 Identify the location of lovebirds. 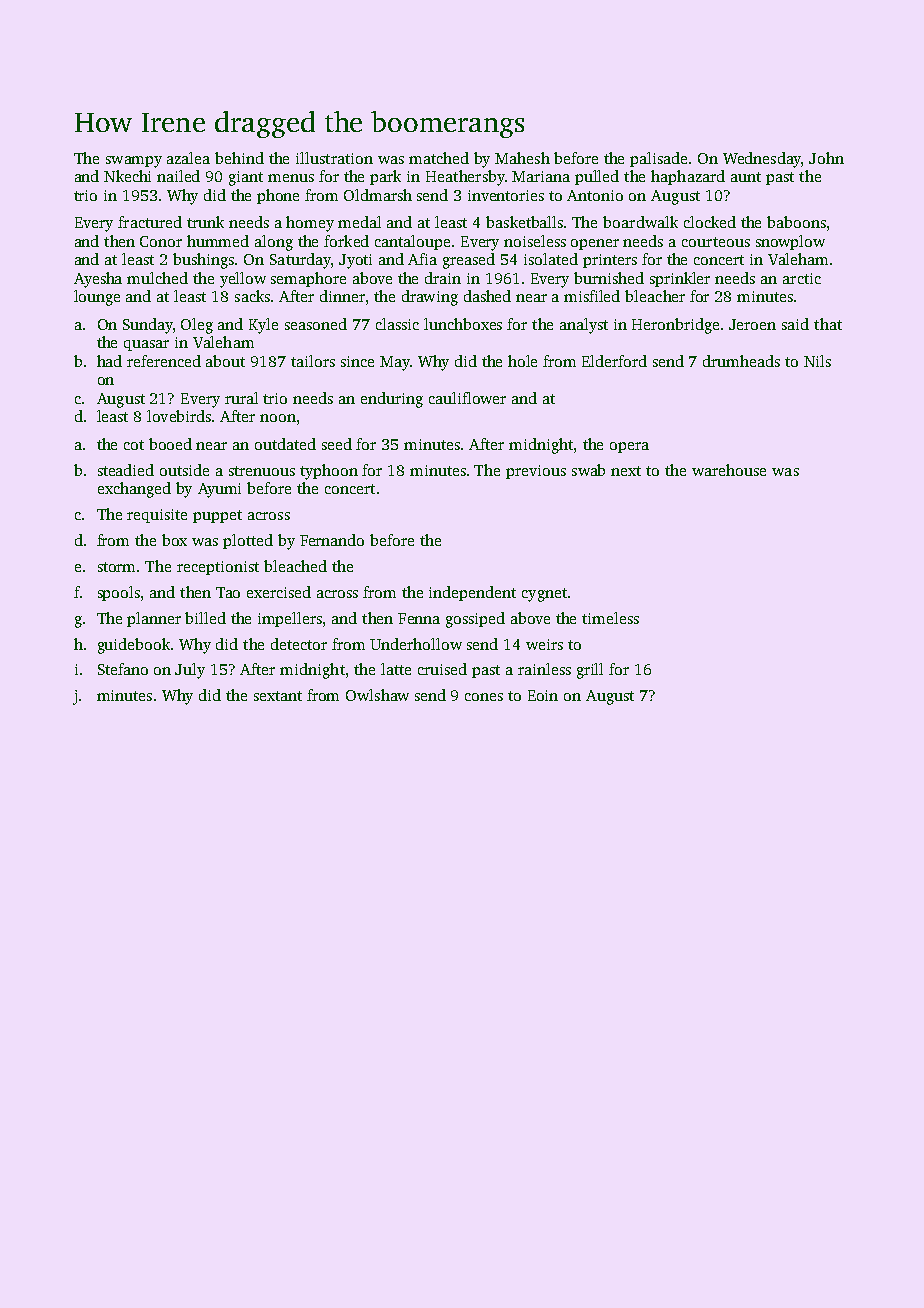
(179, 416).
